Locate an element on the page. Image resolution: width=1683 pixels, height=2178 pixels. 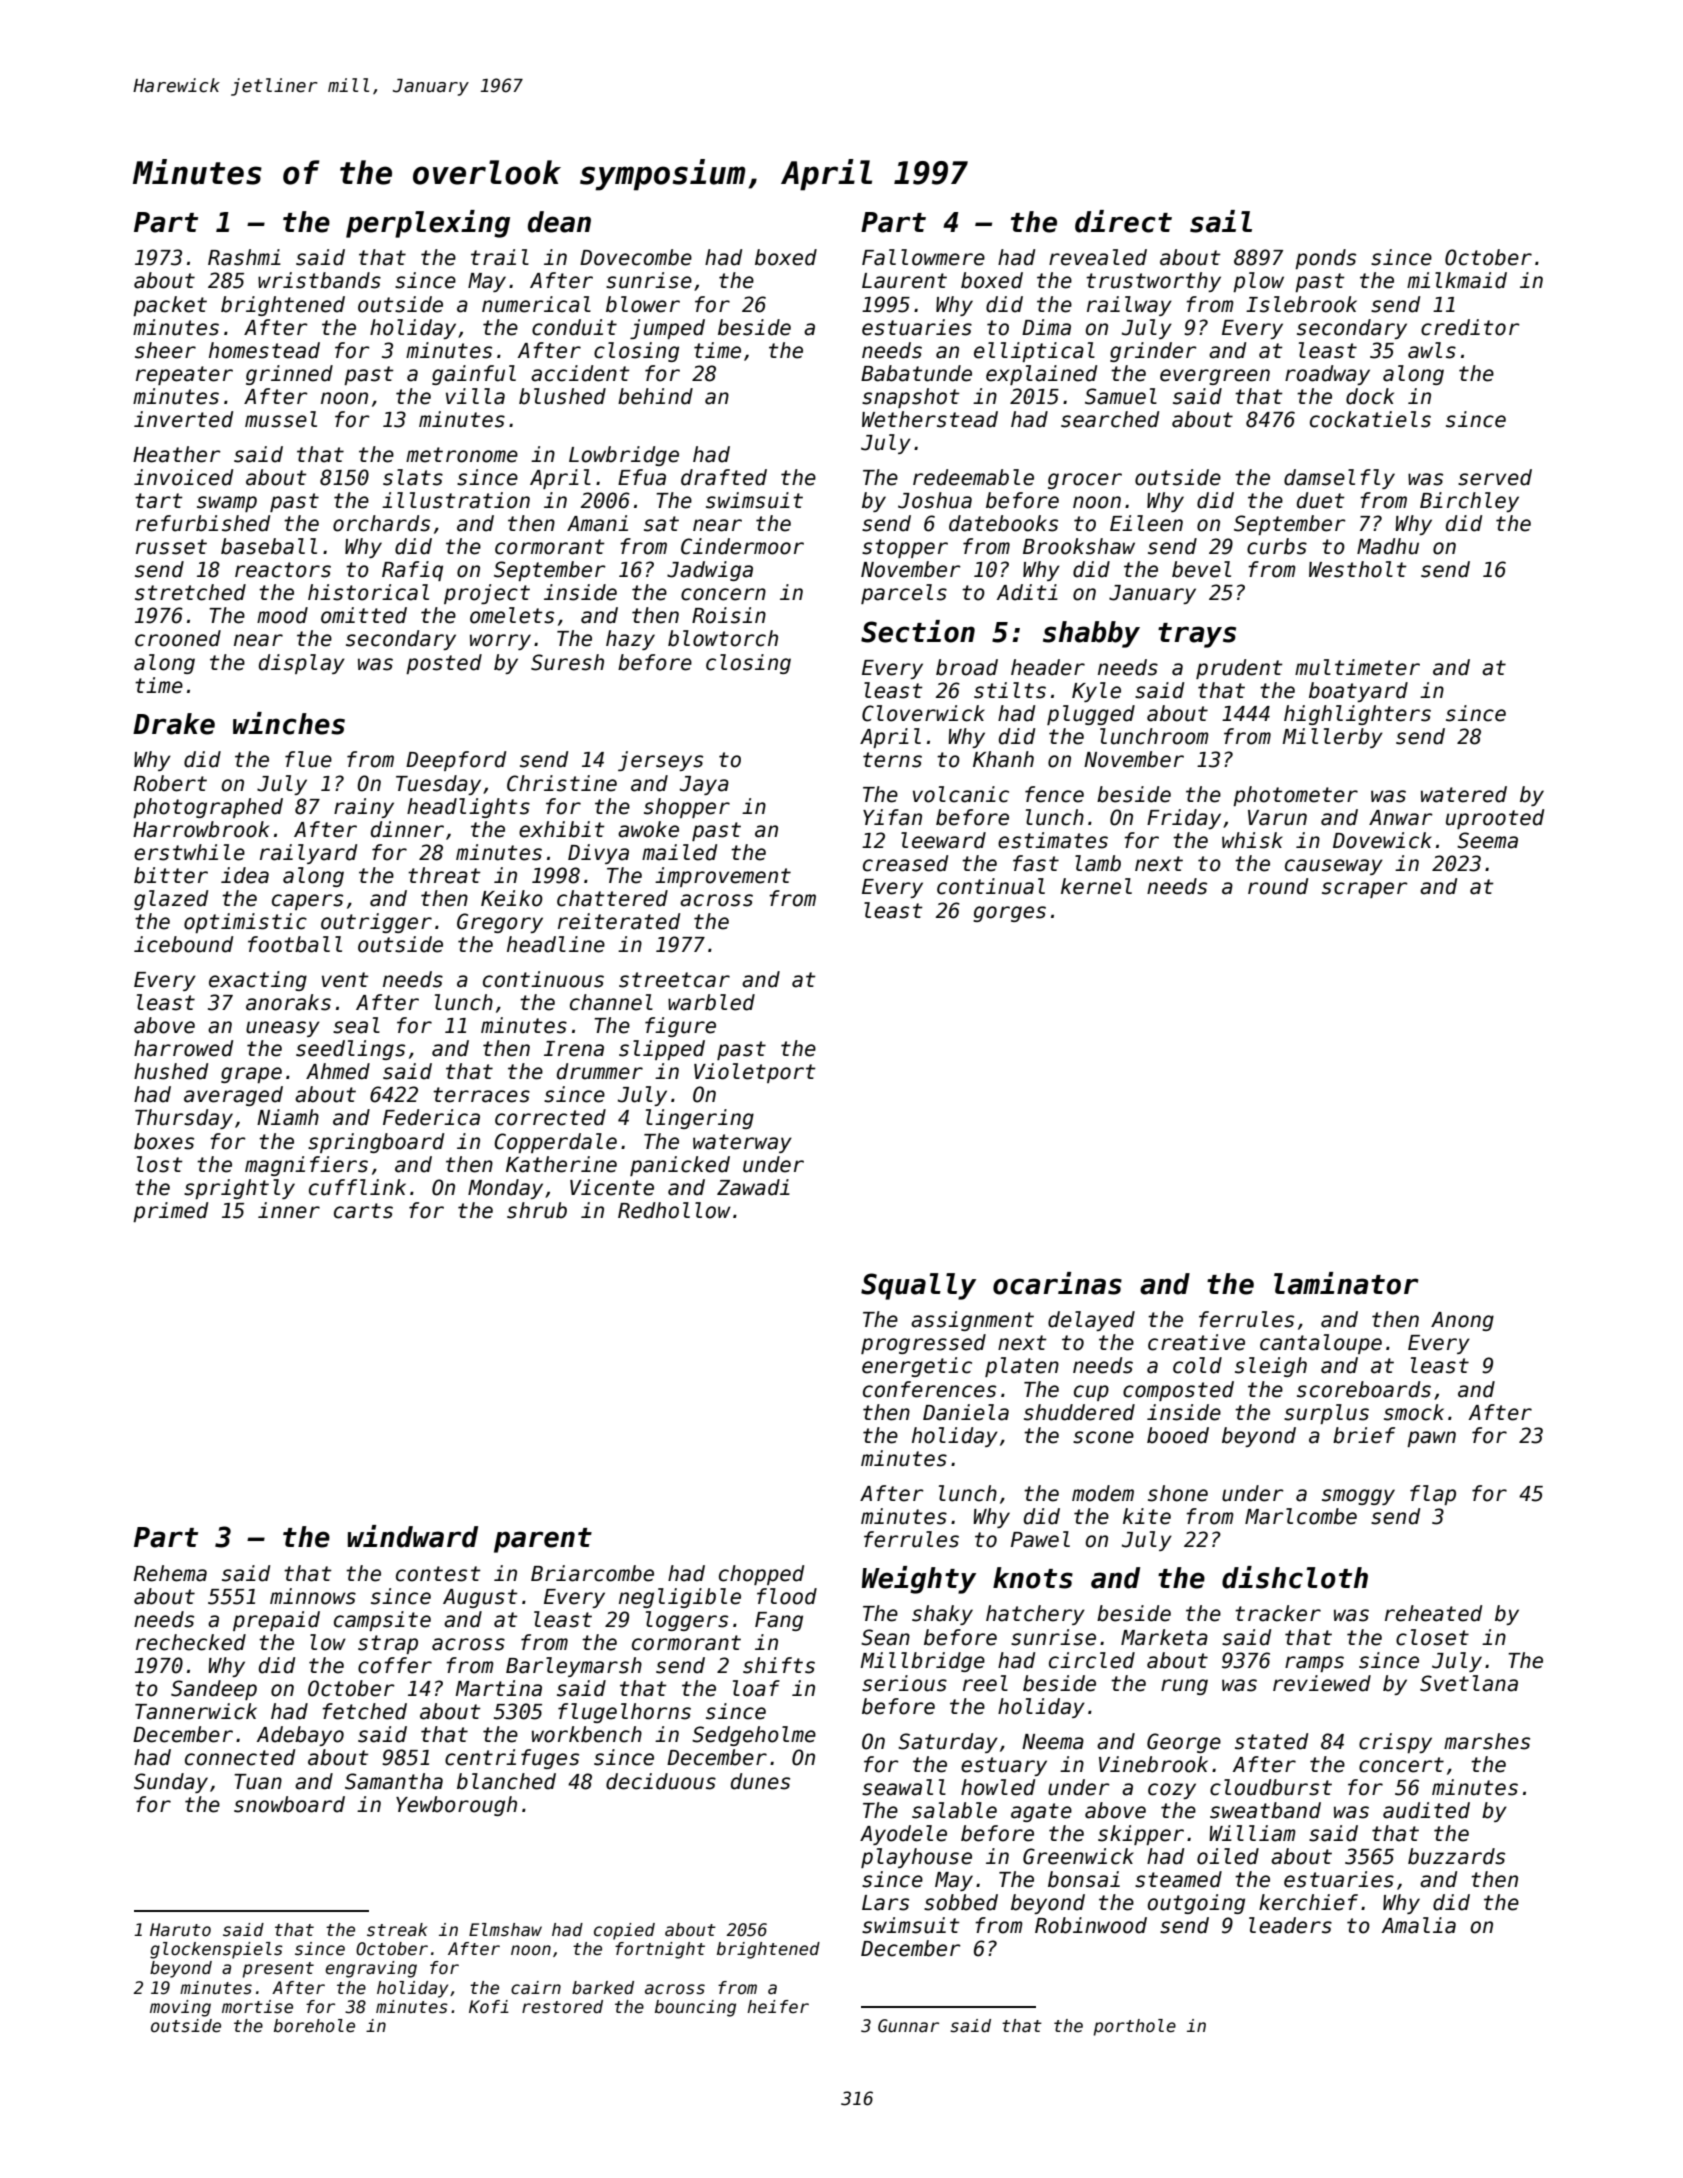
carts is located at coordinates (363, 1211).
